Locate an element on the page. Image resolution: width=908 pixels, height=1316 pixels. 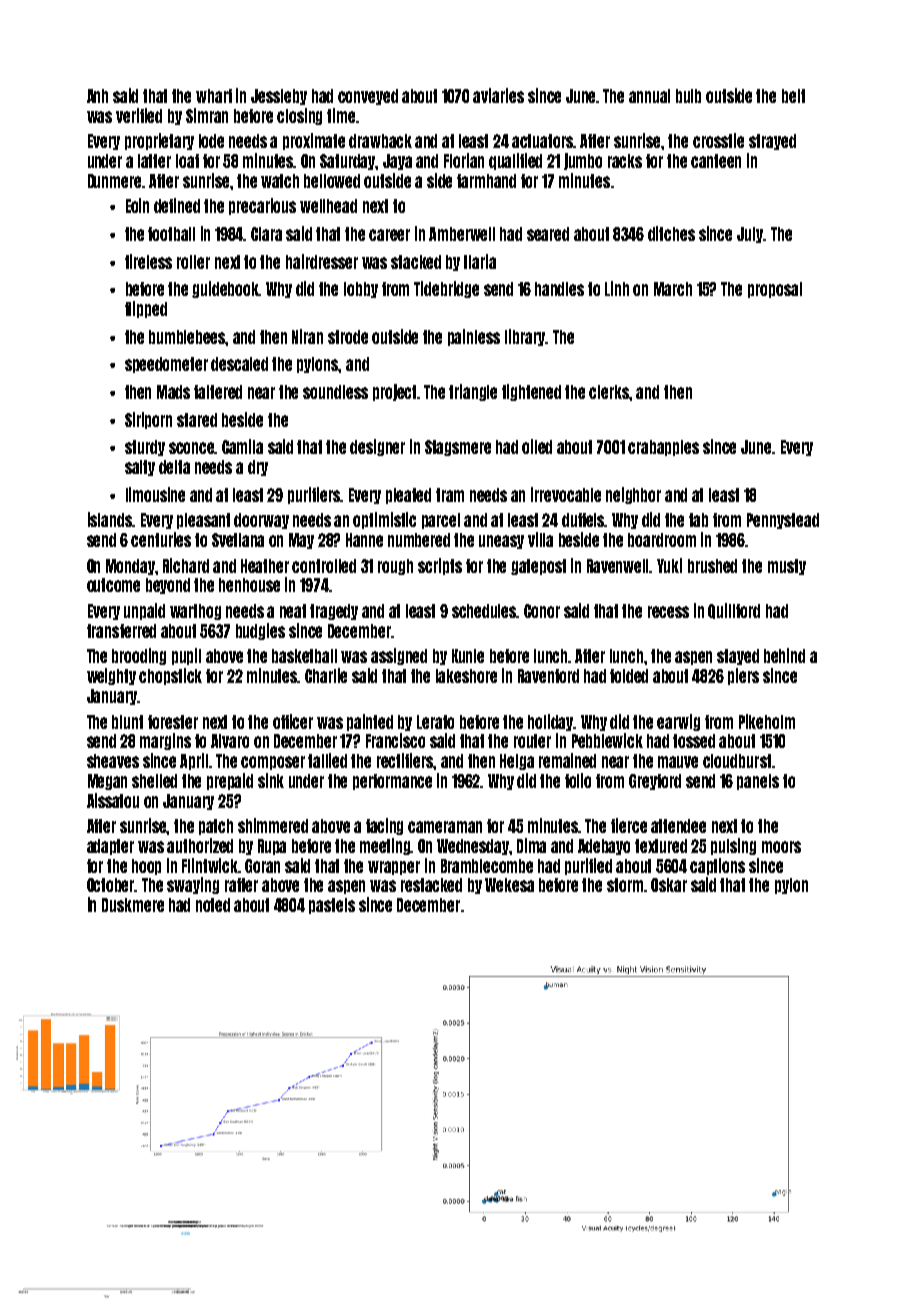
meeting is located at coordinates (385, 846).
